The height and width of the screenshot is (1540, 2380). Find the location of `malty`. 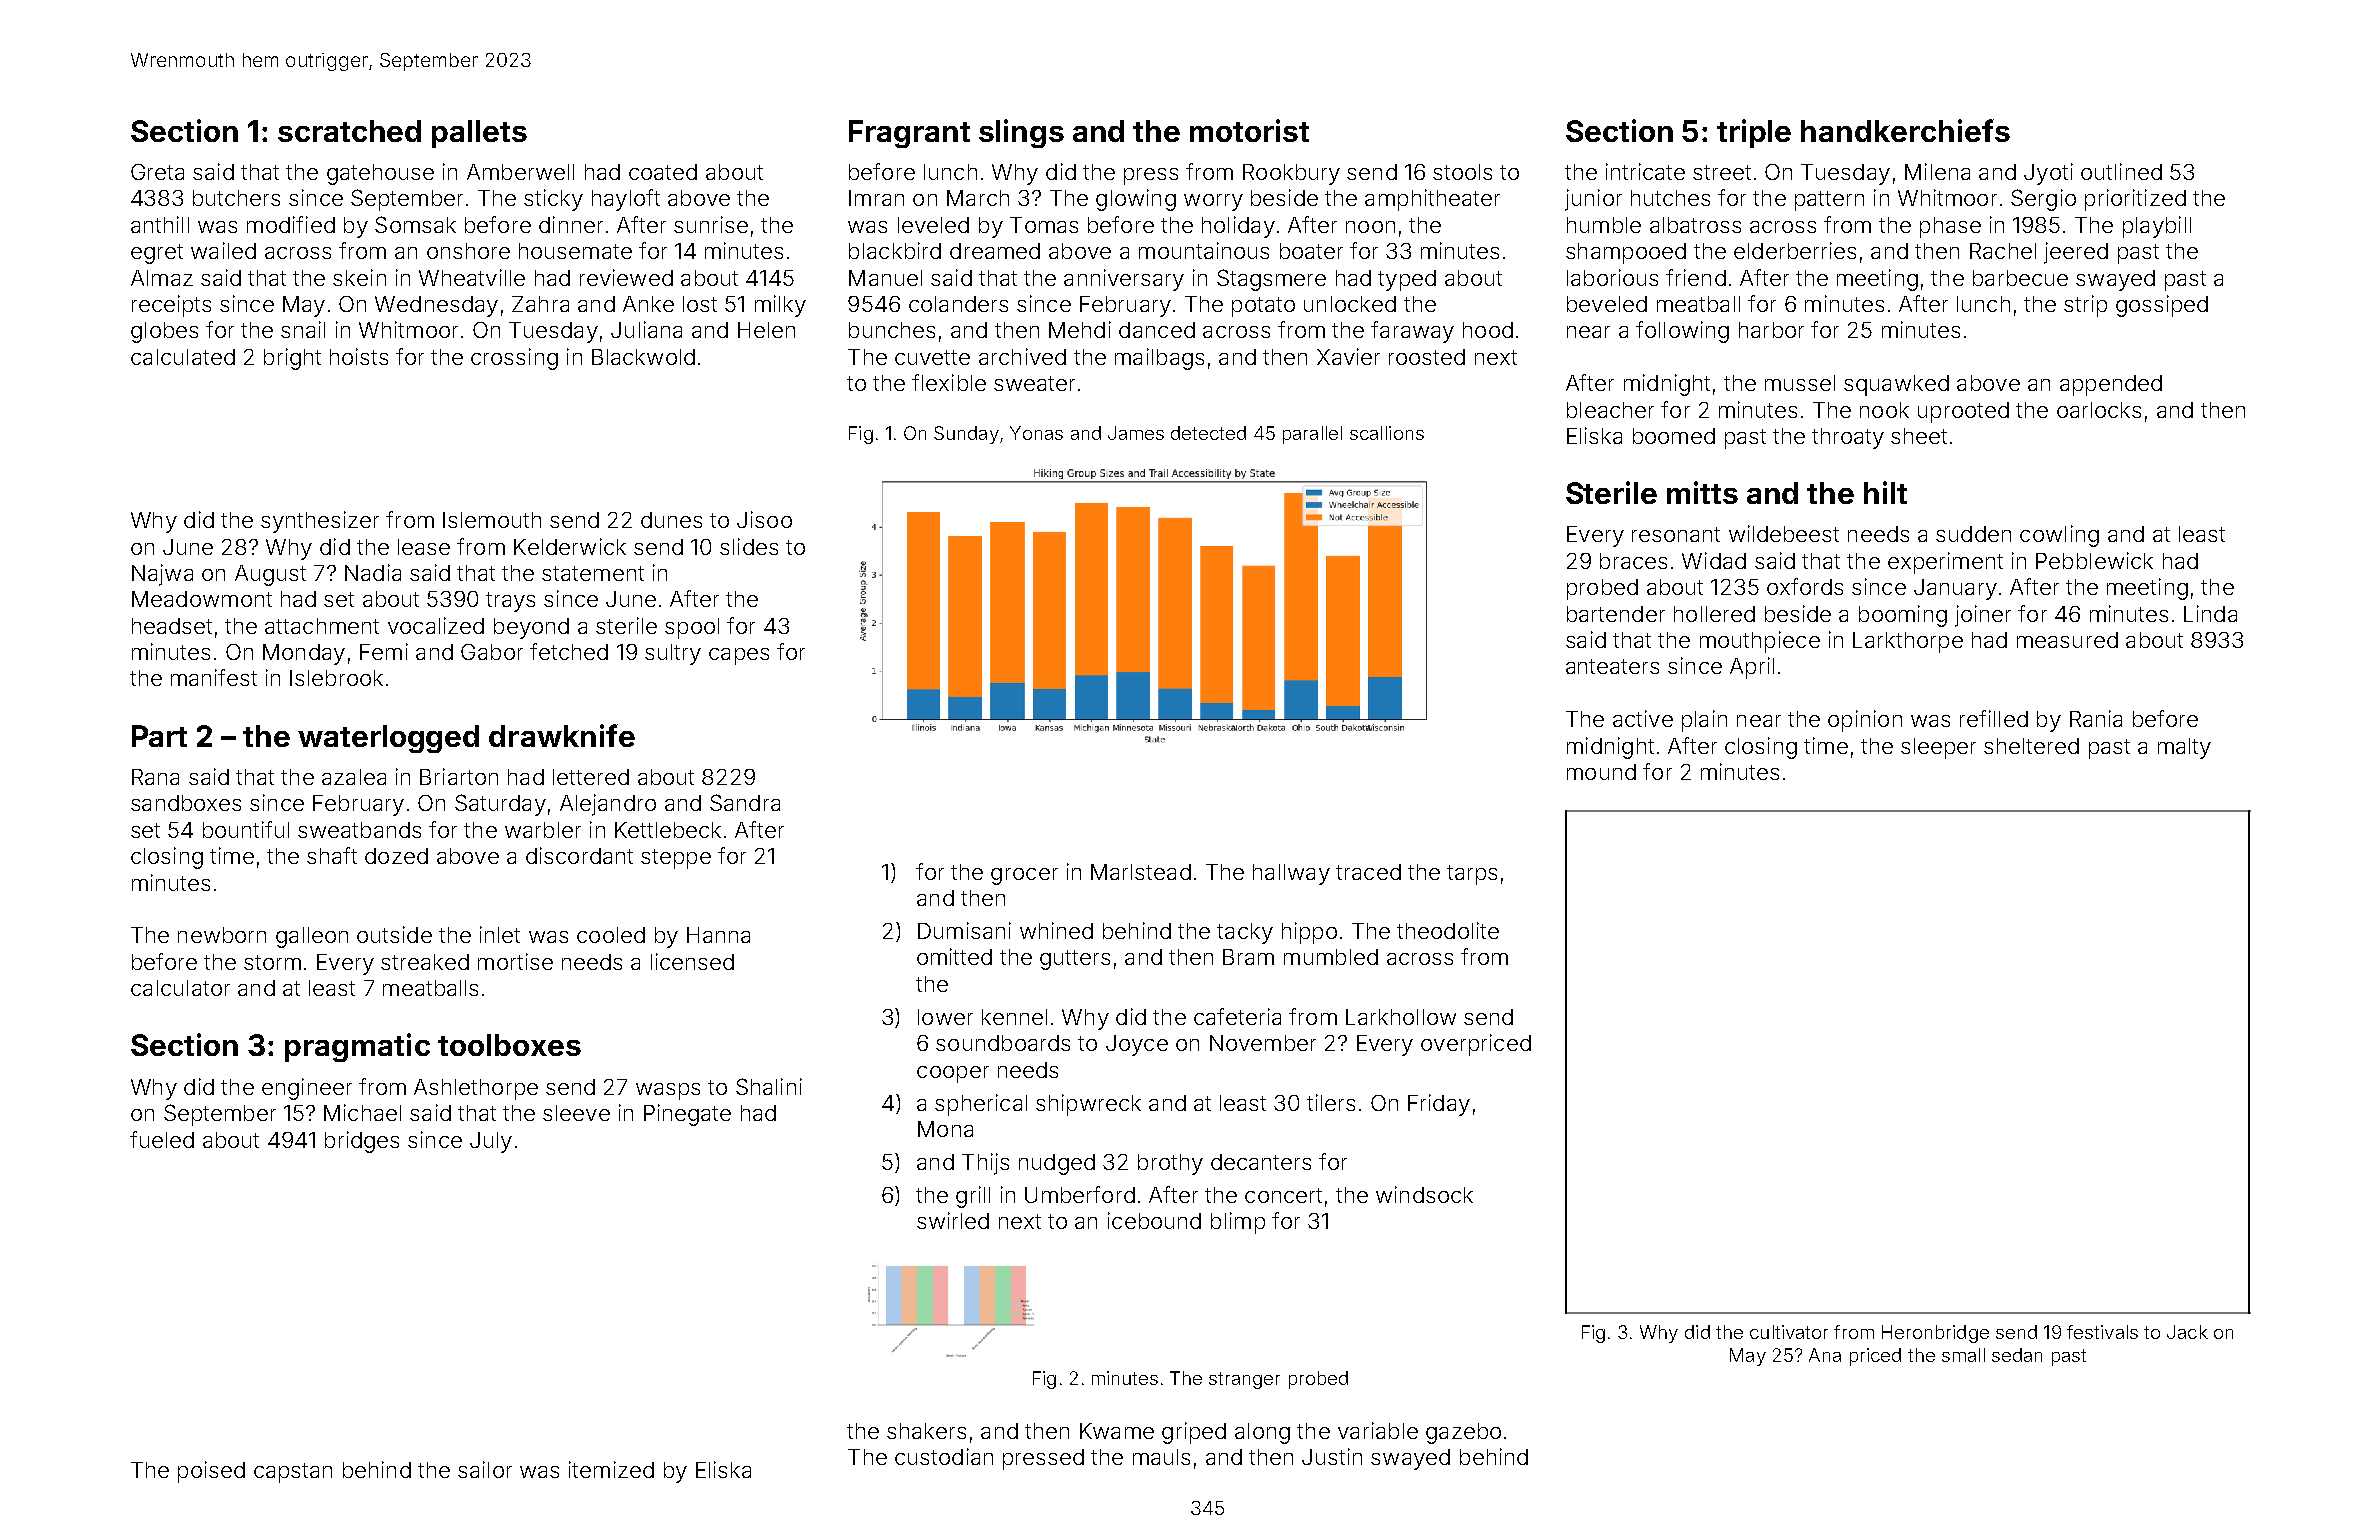

malty is located at coordinates (2184, 748).
